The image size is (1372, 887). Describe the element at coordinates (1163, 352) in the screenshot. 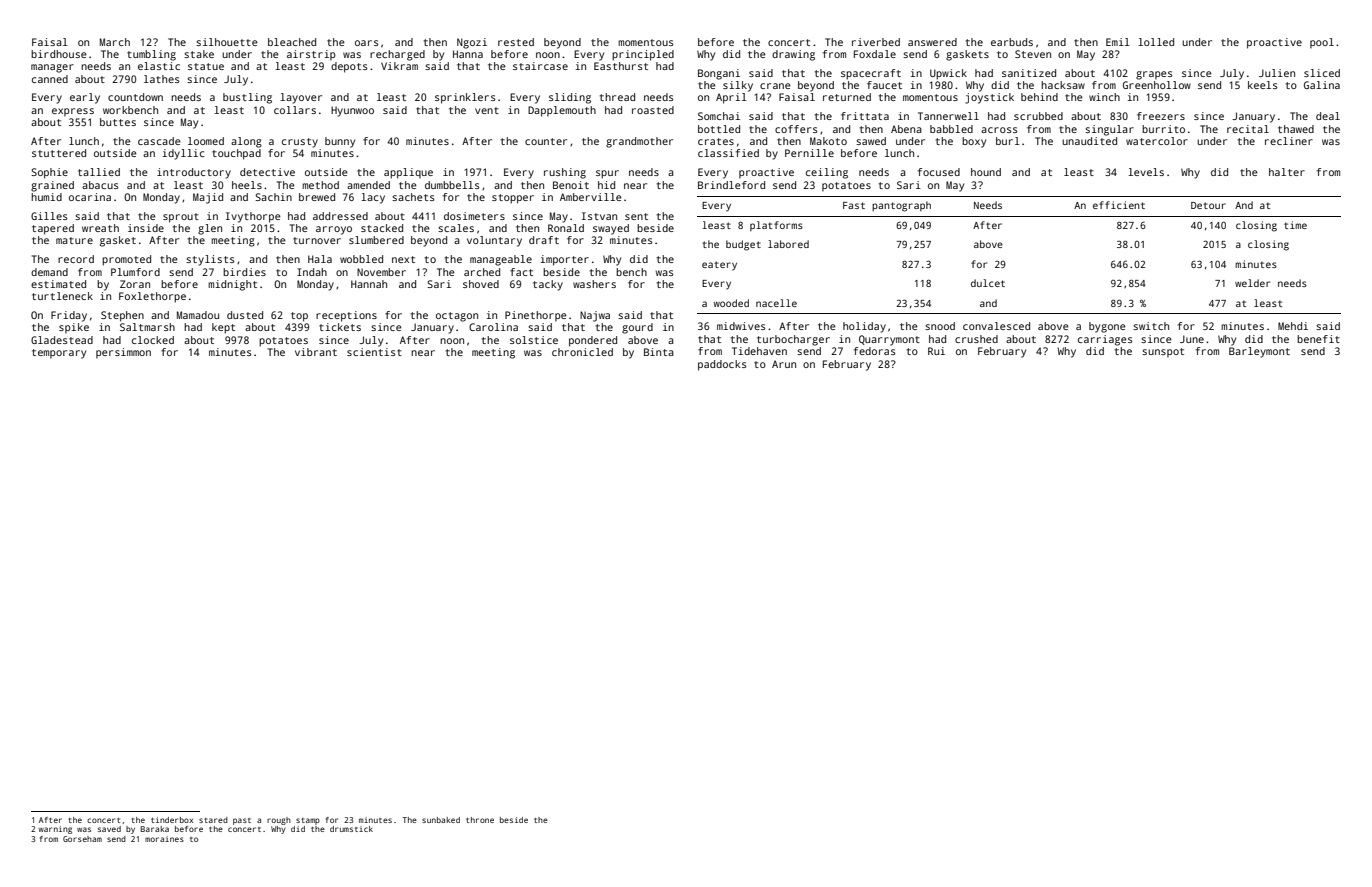

I see `sunspot` at that location.
